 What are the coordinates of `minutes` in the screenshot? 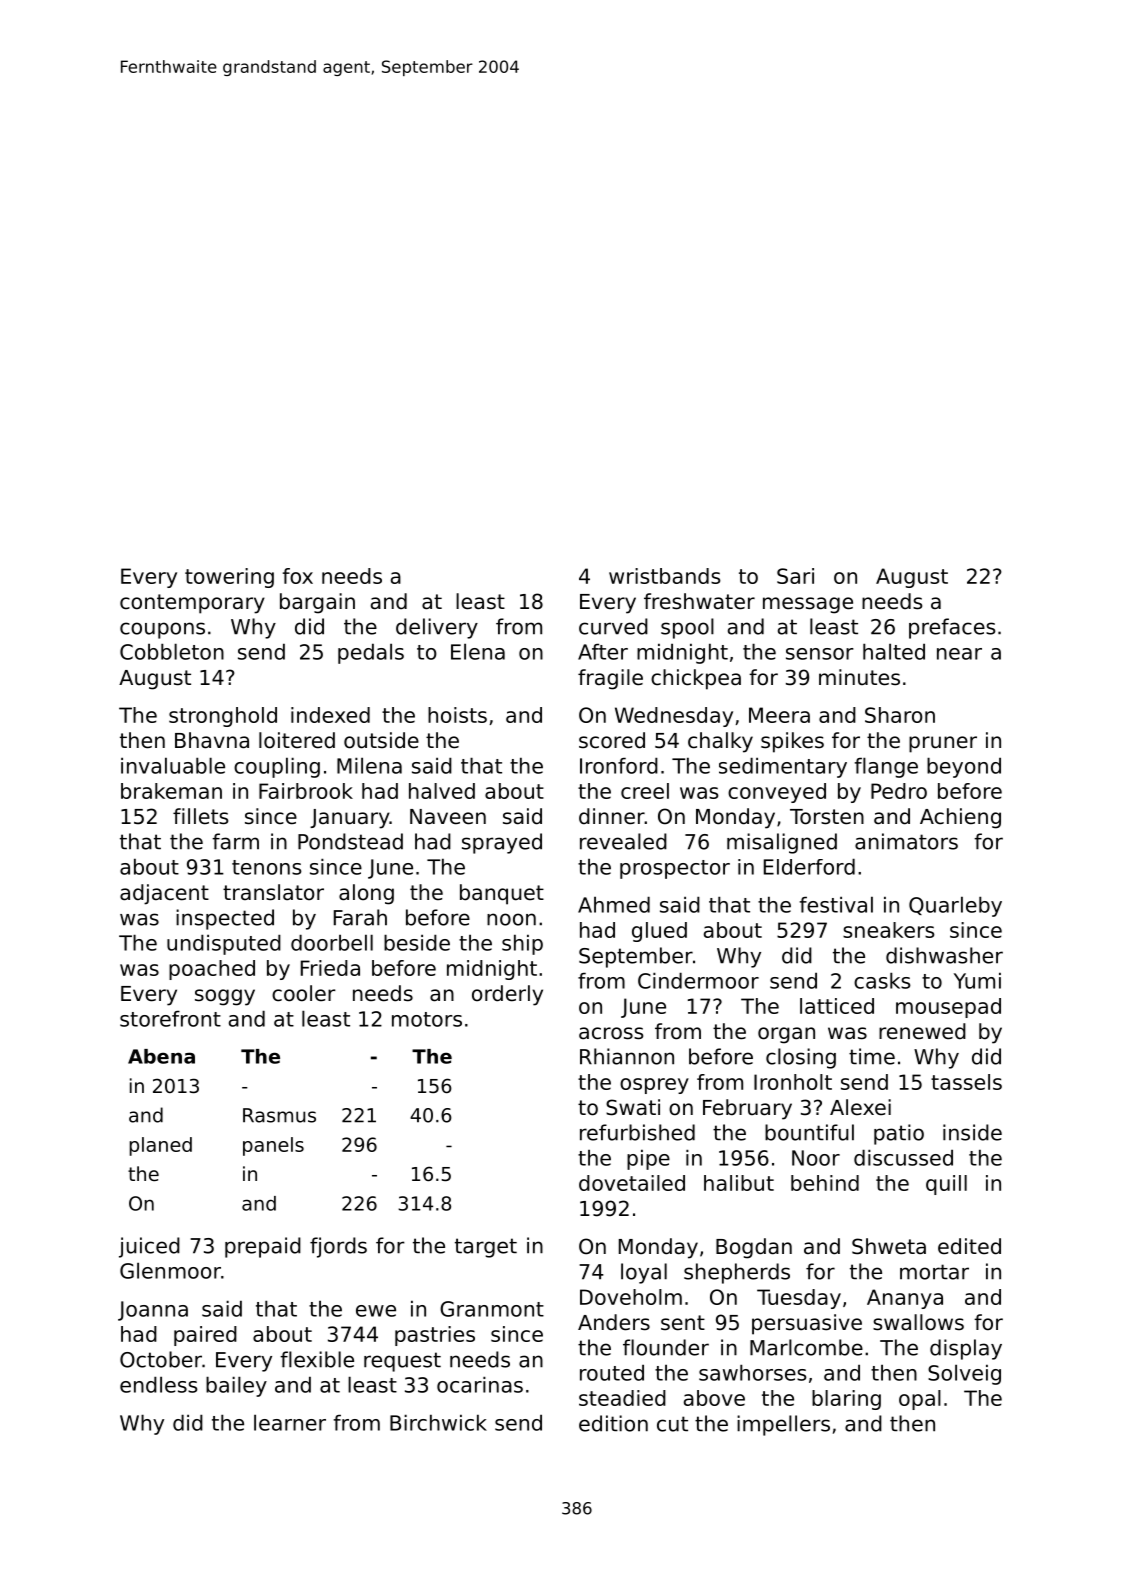 It's located at (859, 677).
